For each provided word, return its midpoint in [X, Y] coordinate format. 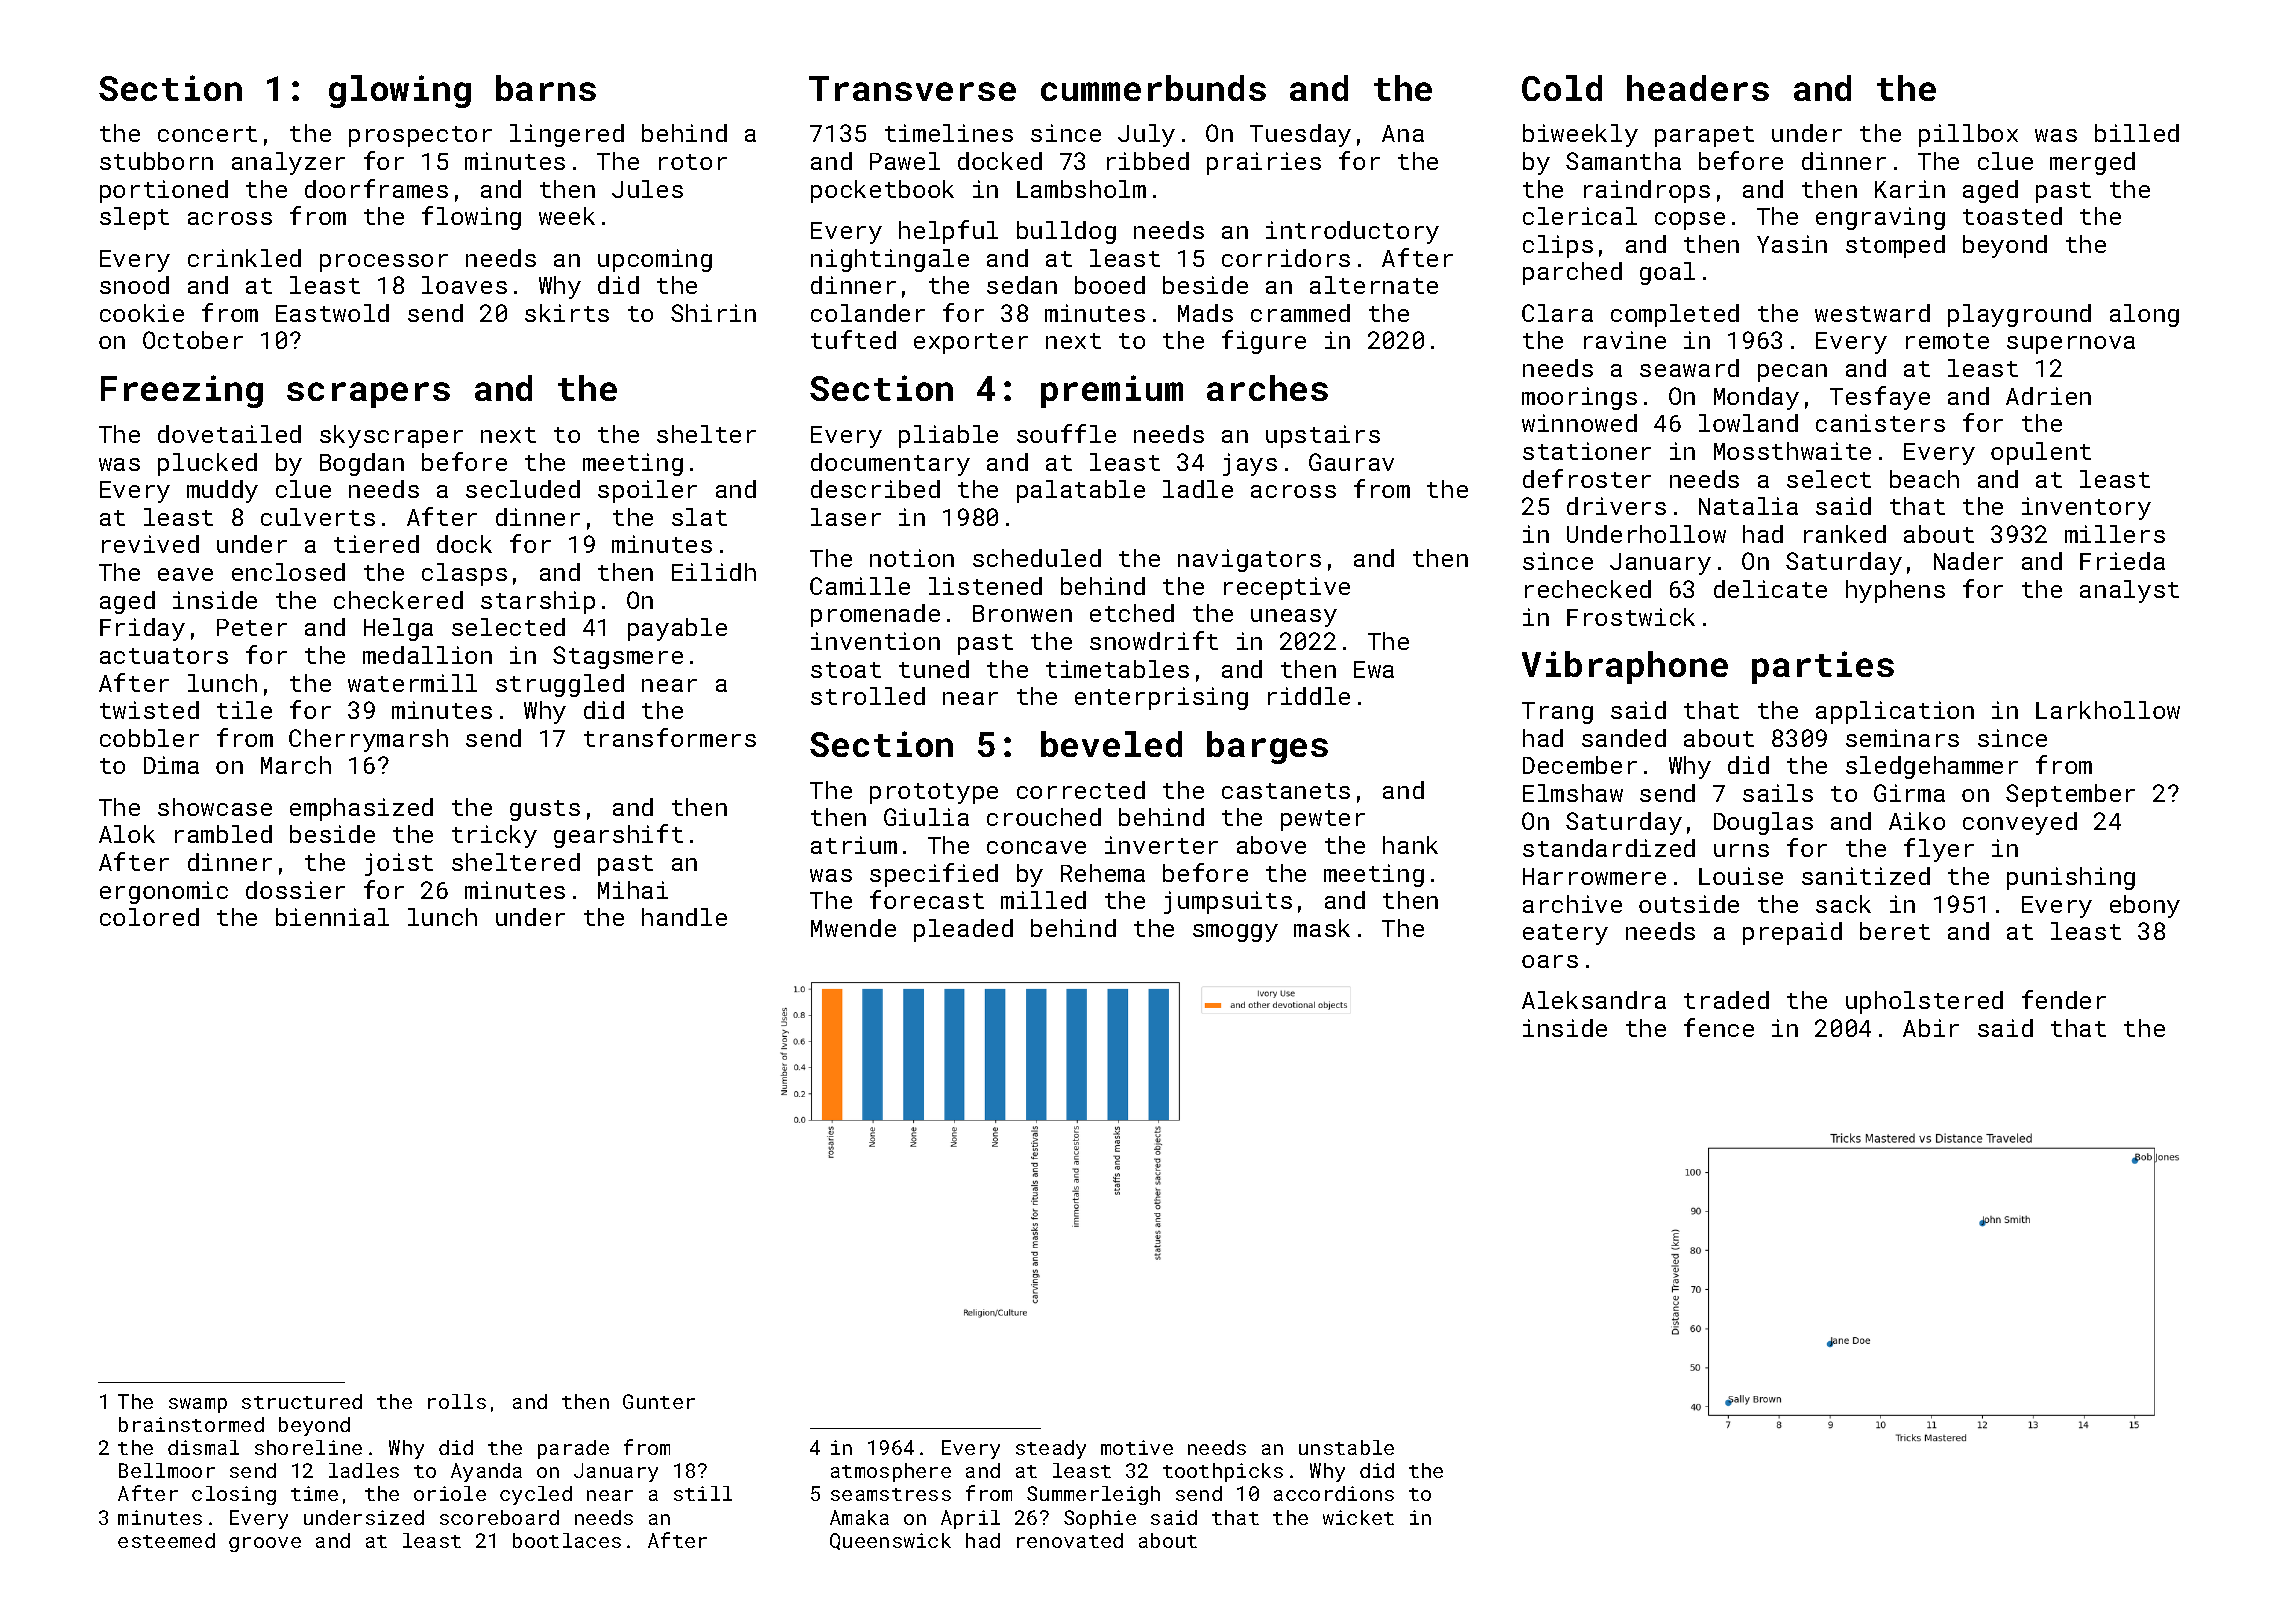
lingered [567, 135]
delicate [1770, 589]
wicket [1358, 1517]
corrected [1081, 790]
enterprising [1161, 698]
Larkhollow [2108, 710]
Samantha [1623, 161]
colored [149, 917]
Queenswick [890, 1541]
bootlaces [567, 1540]
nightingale [890, 260]
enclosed [288, 572]
